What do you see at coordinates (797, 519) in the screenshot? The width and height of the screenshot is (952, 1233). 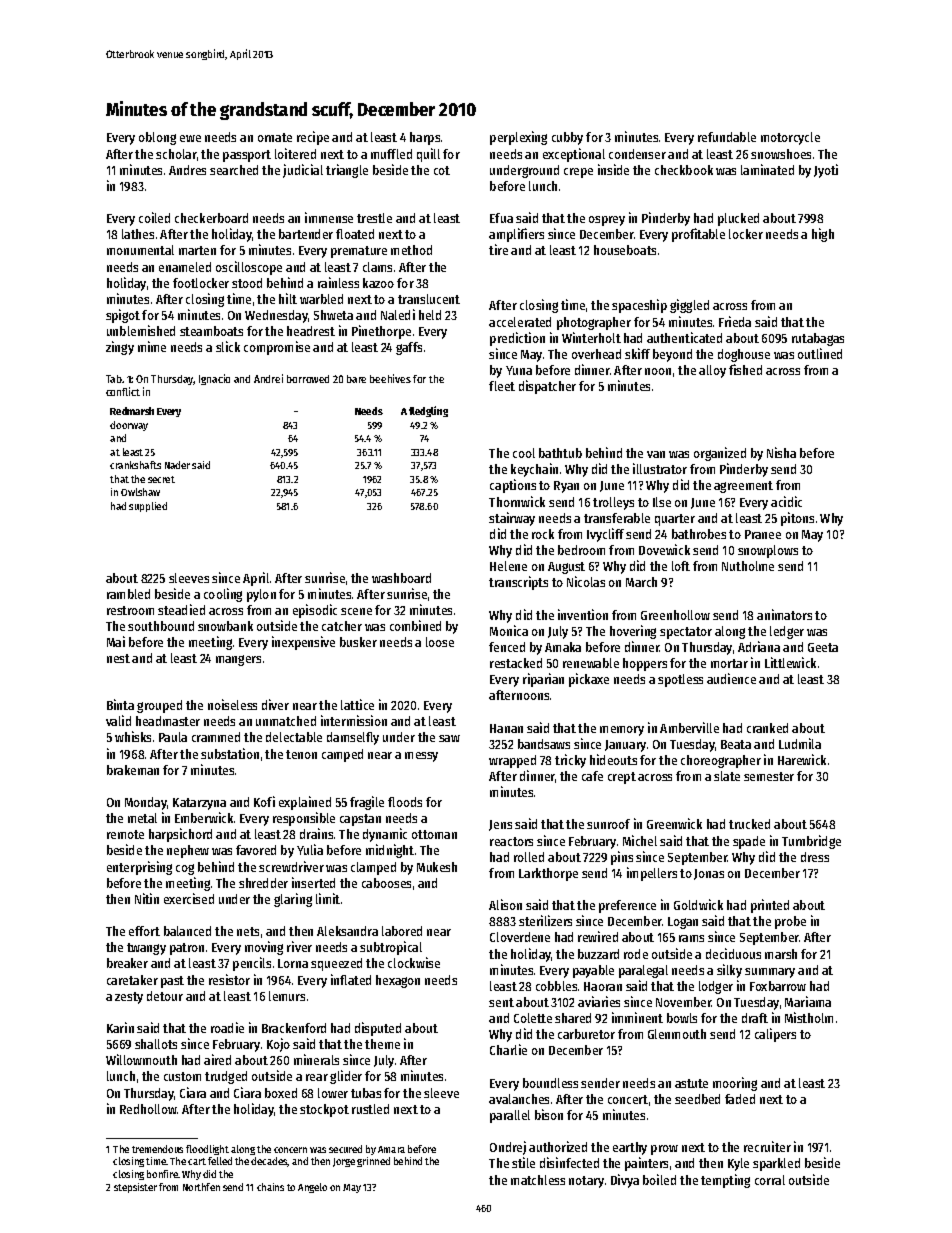 I see `pitons` at bounding box center [797, 519].
